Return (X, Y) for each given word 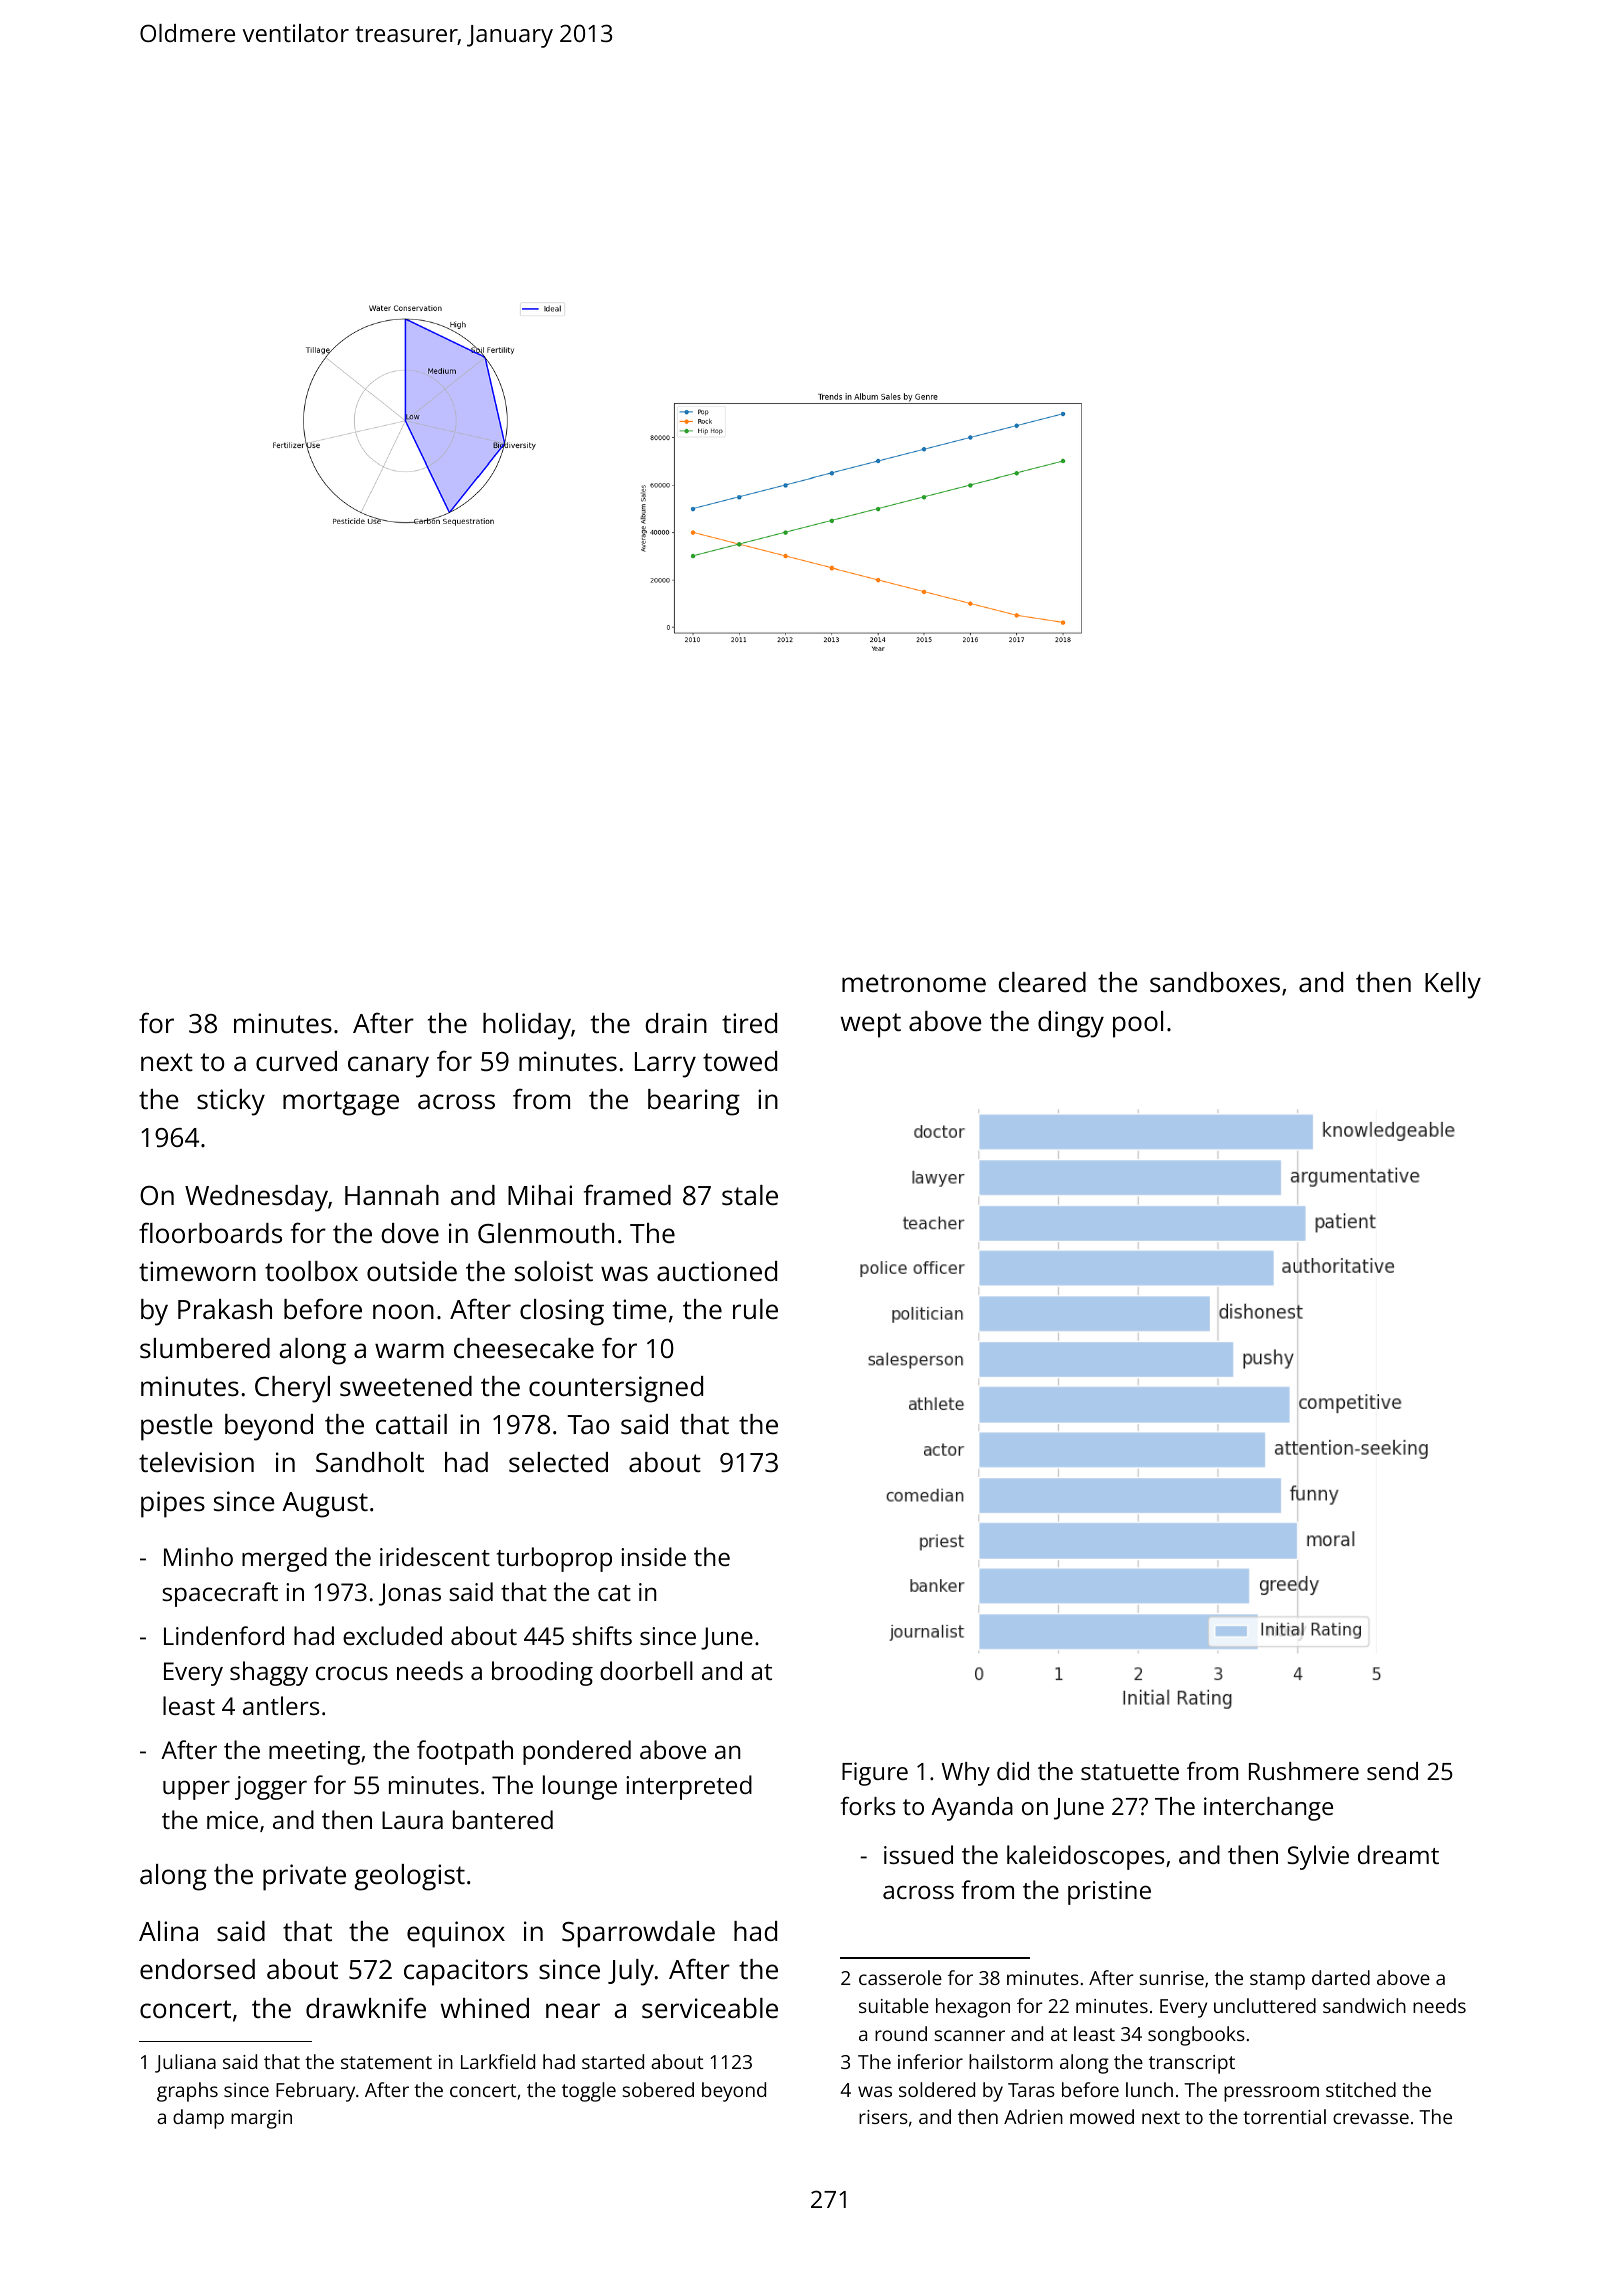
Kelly (1453, 985)
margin (261, 2119)
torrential (1284, 2116)
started (613, 2061)
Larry (665, 1065)
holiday (527, 1026)
